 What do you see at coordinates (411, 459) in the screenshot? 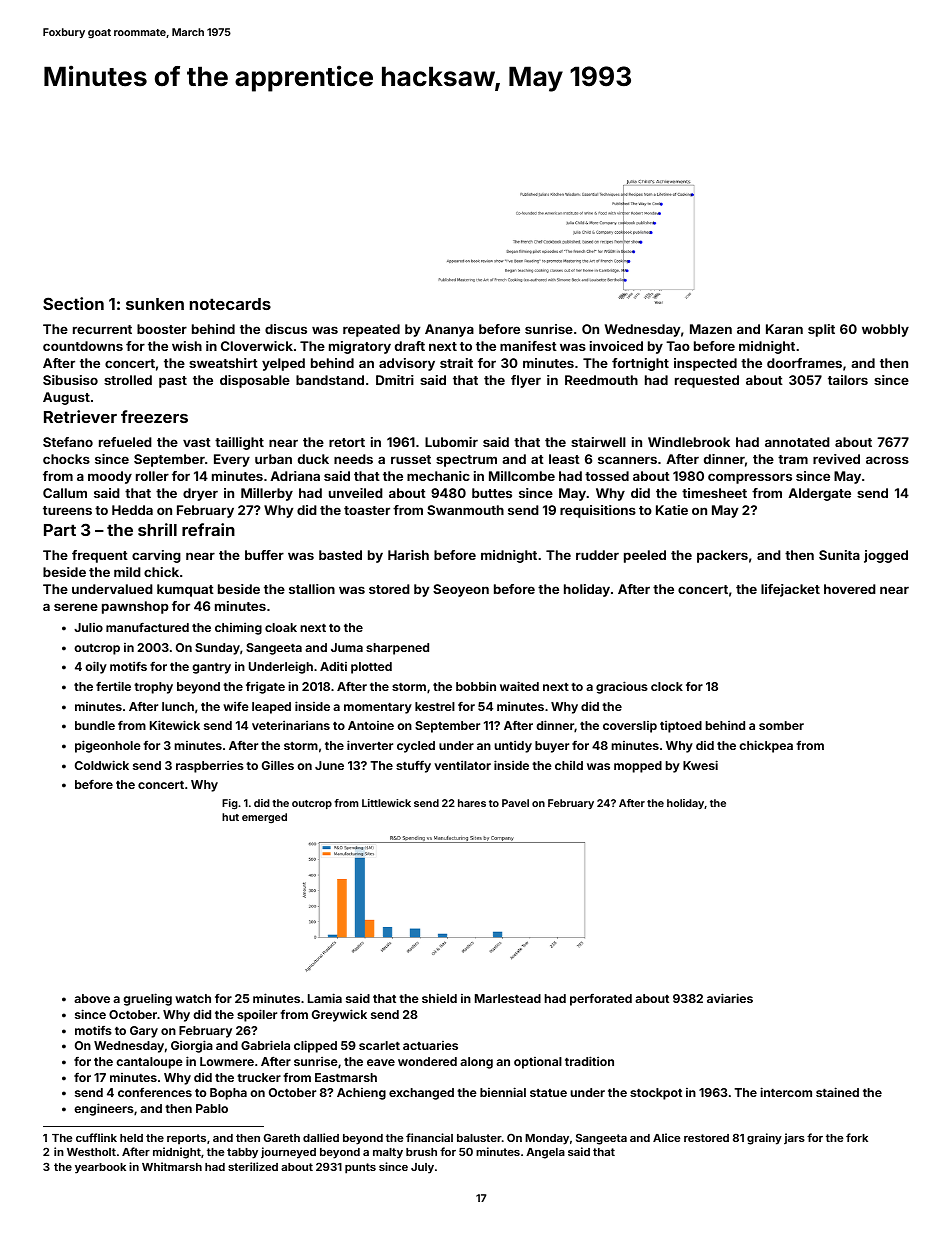
I see `russet` at bounding box center [411, 459].
